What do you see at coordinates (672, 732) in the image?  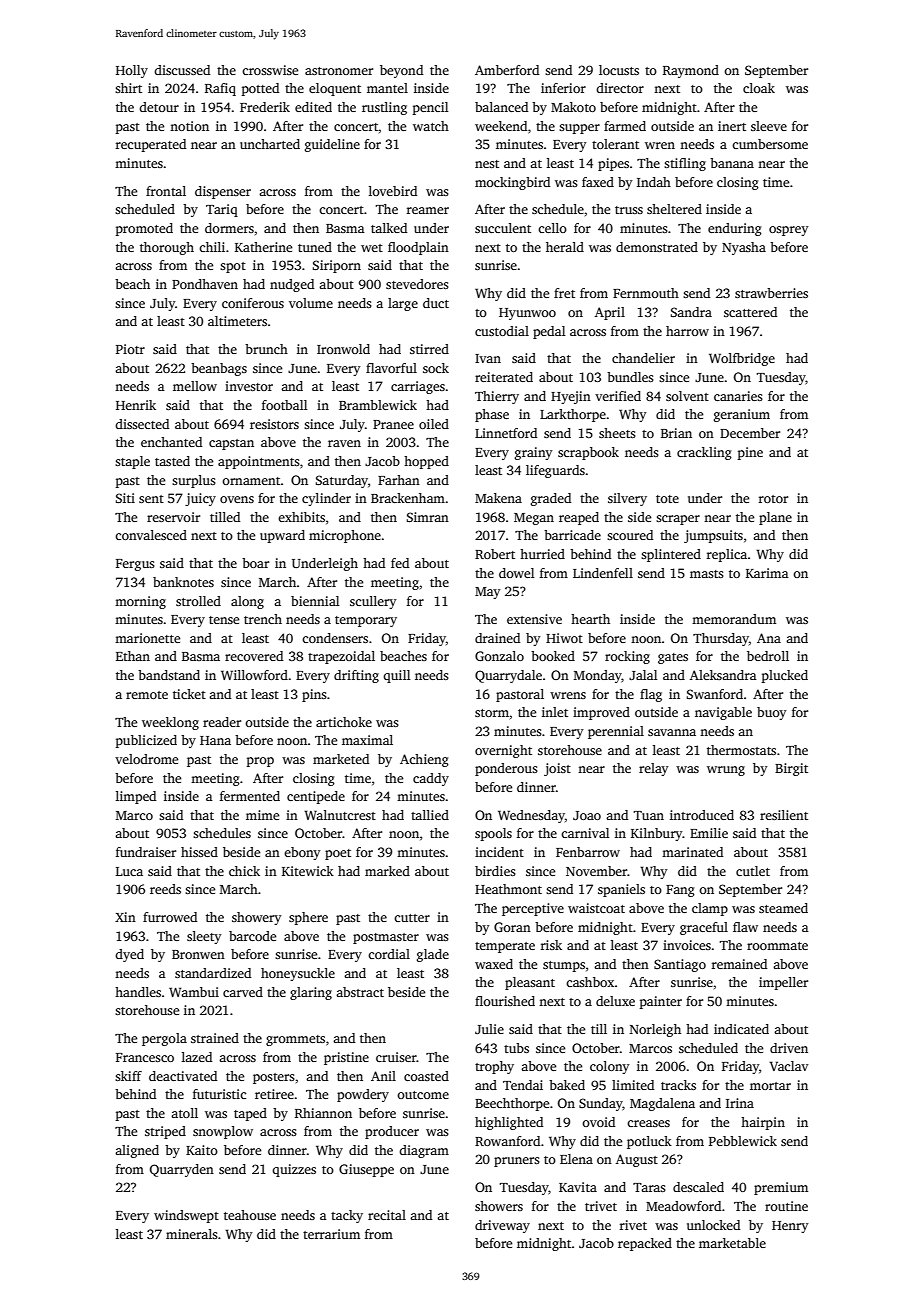 I see `savanna` at bounding box center [672, 732].
